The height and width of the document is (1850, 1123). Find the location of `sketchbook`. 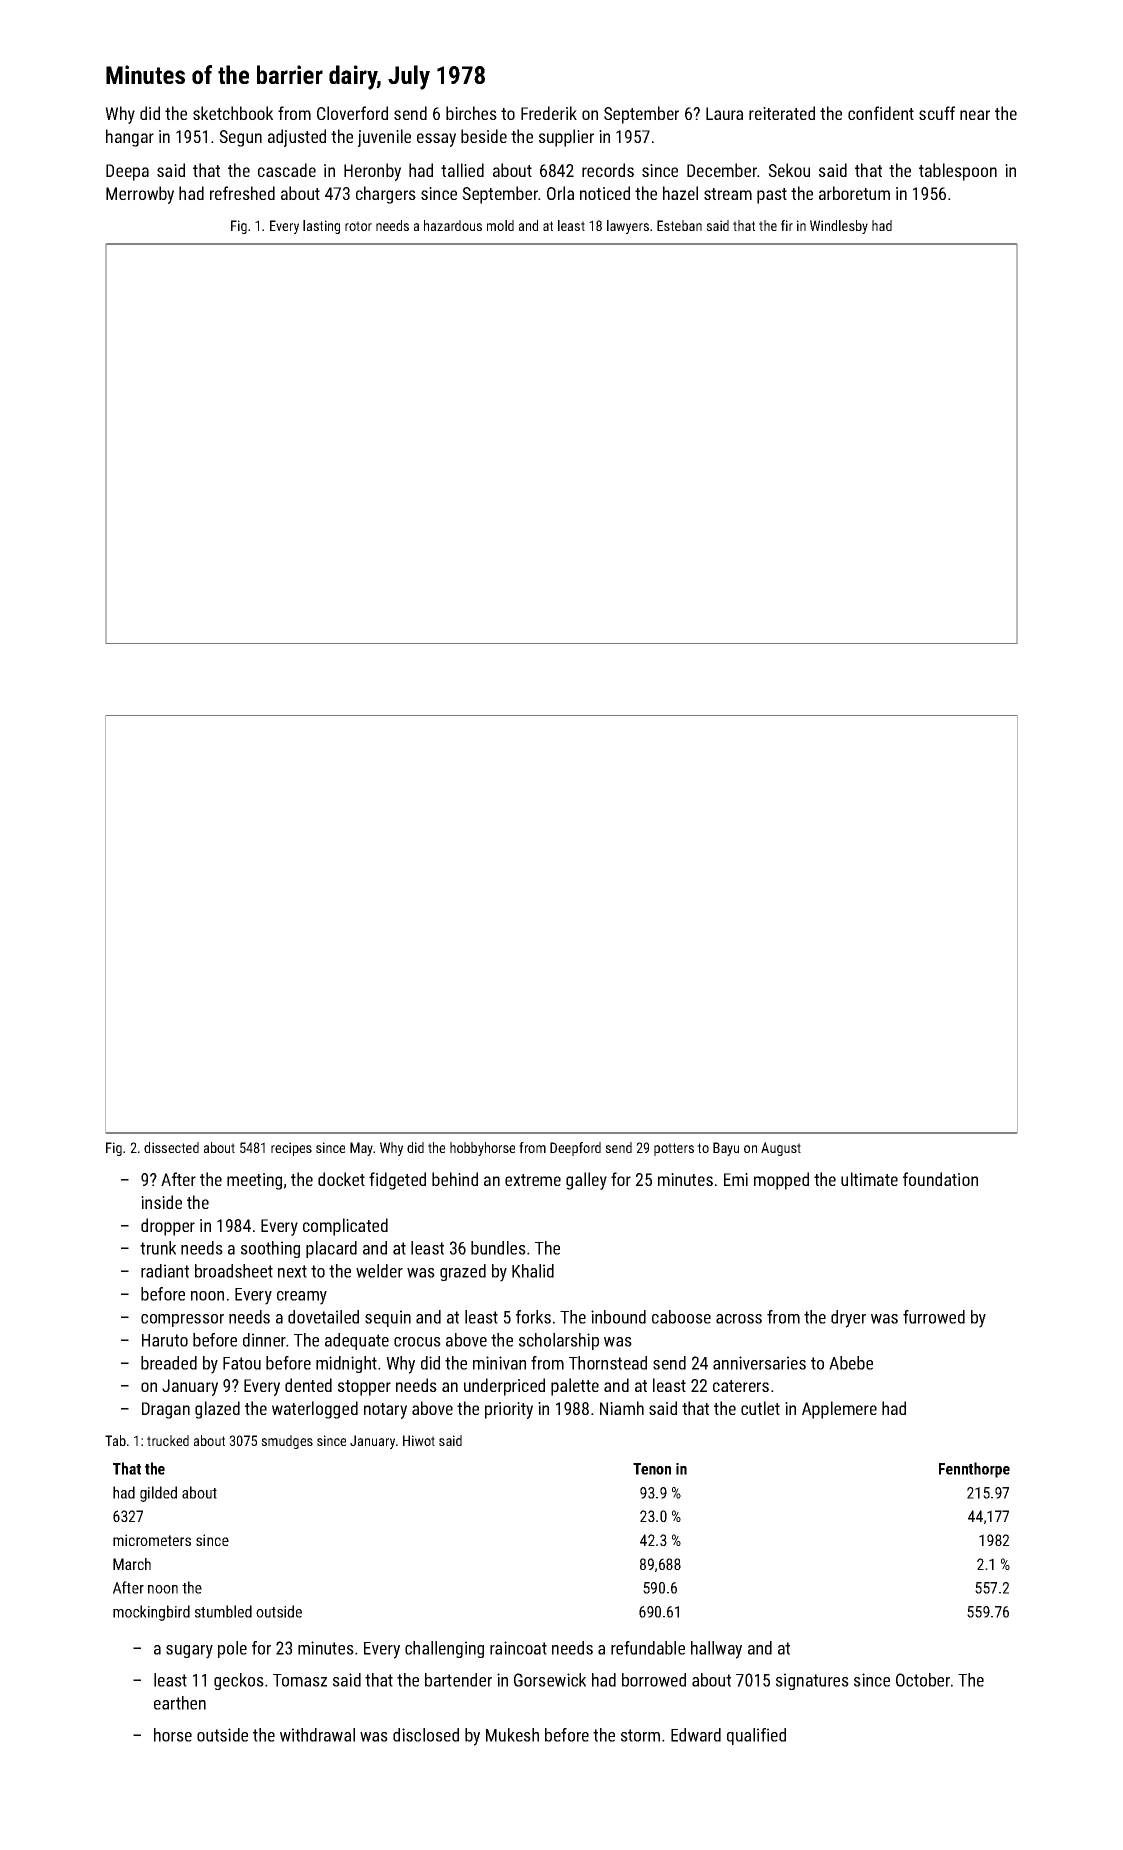

sketchbook is located at coordinates (233, 113).
